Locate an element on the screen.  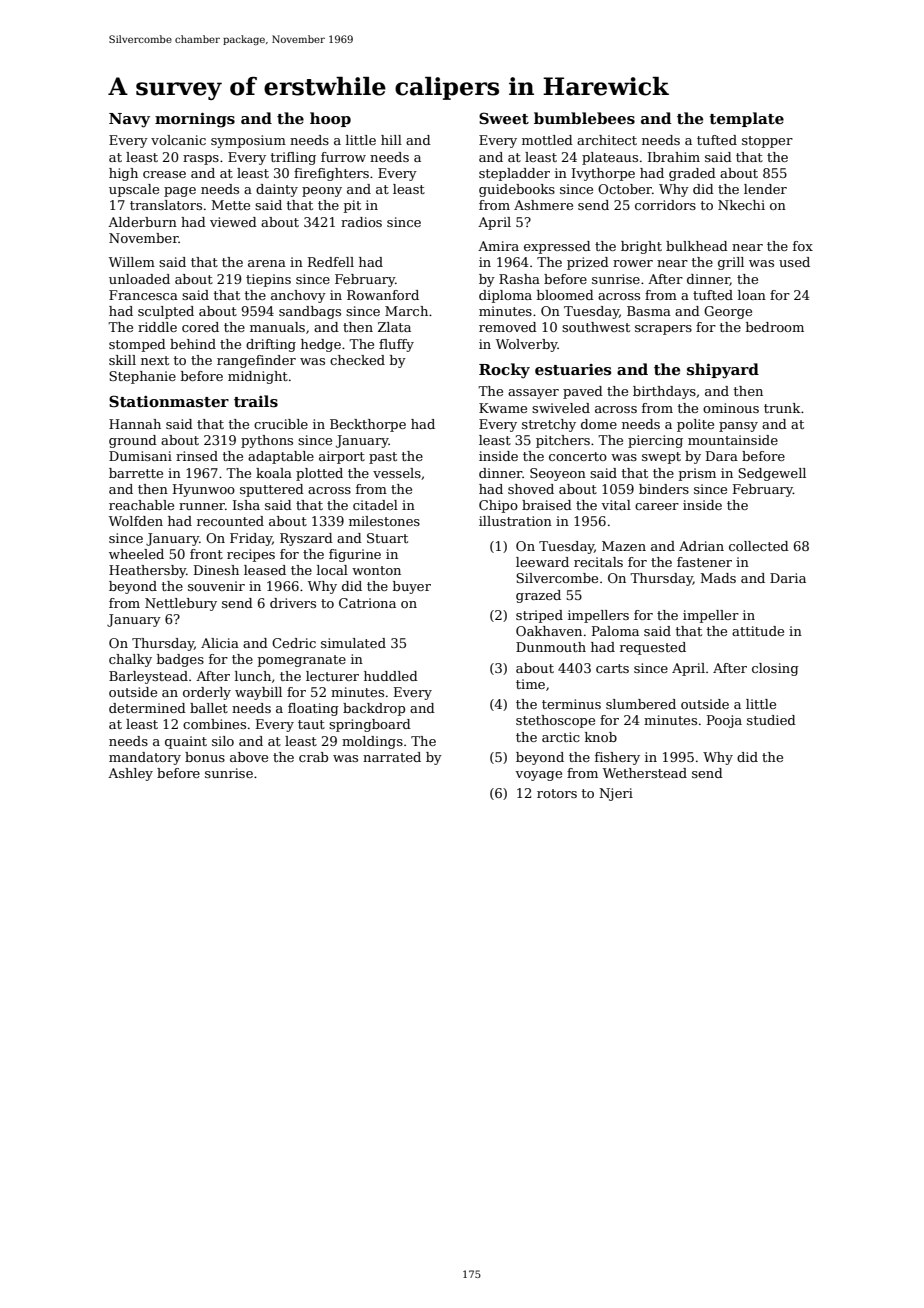
mornings is located at coordinates (195, 120).
